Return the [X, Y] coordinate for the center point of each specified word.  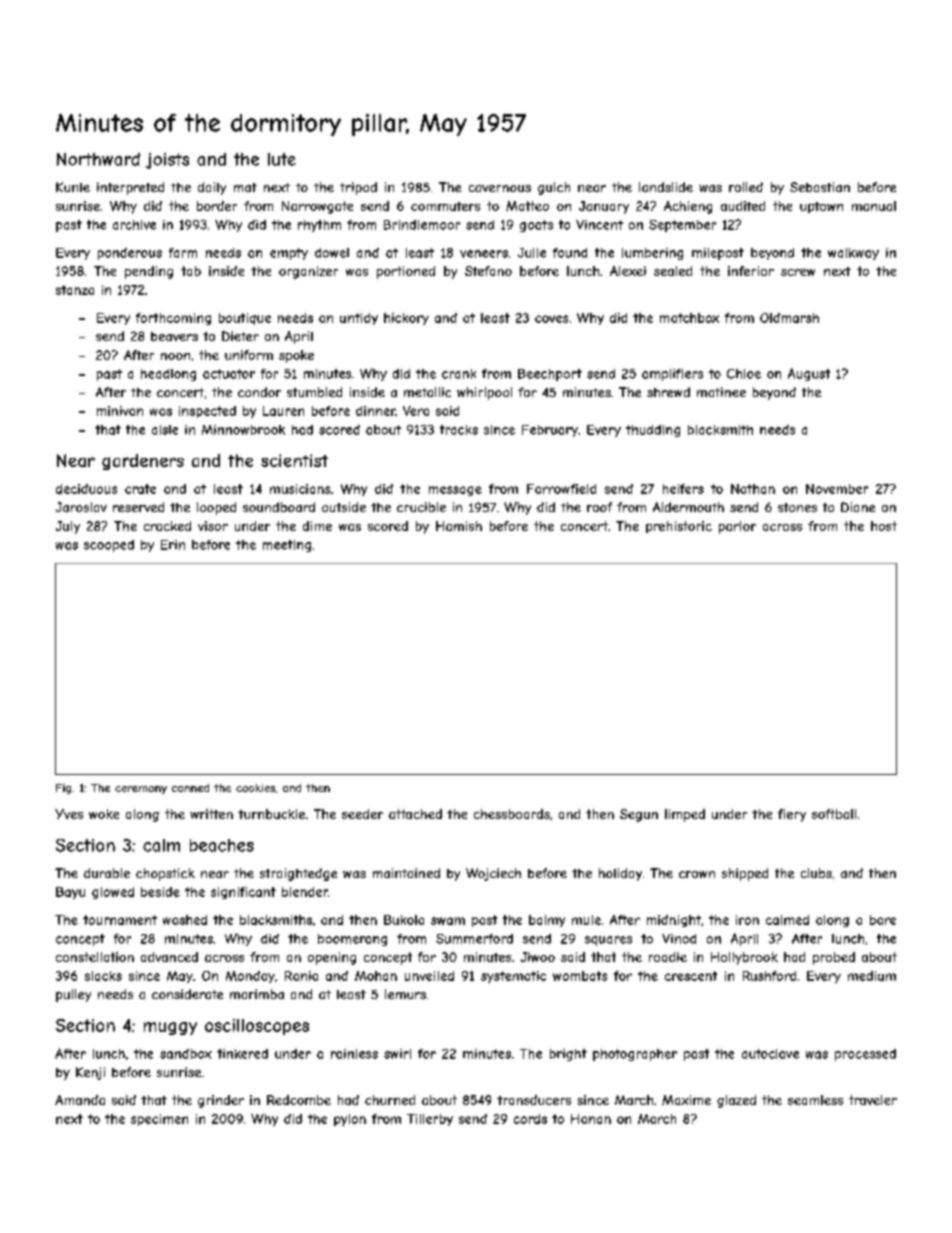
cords [530, 1119]
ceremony [141, 790]
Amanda [80, 1100]
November [837, 489]
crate [140, 489]
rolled [746, 187]
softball [834, 814]
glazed [736, 1101]
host [884, 526]
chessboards [512, 814]
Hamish [459, 526]
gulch [554, 188]
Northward [98, 159]
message [455, 491]
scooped [109, 546]
